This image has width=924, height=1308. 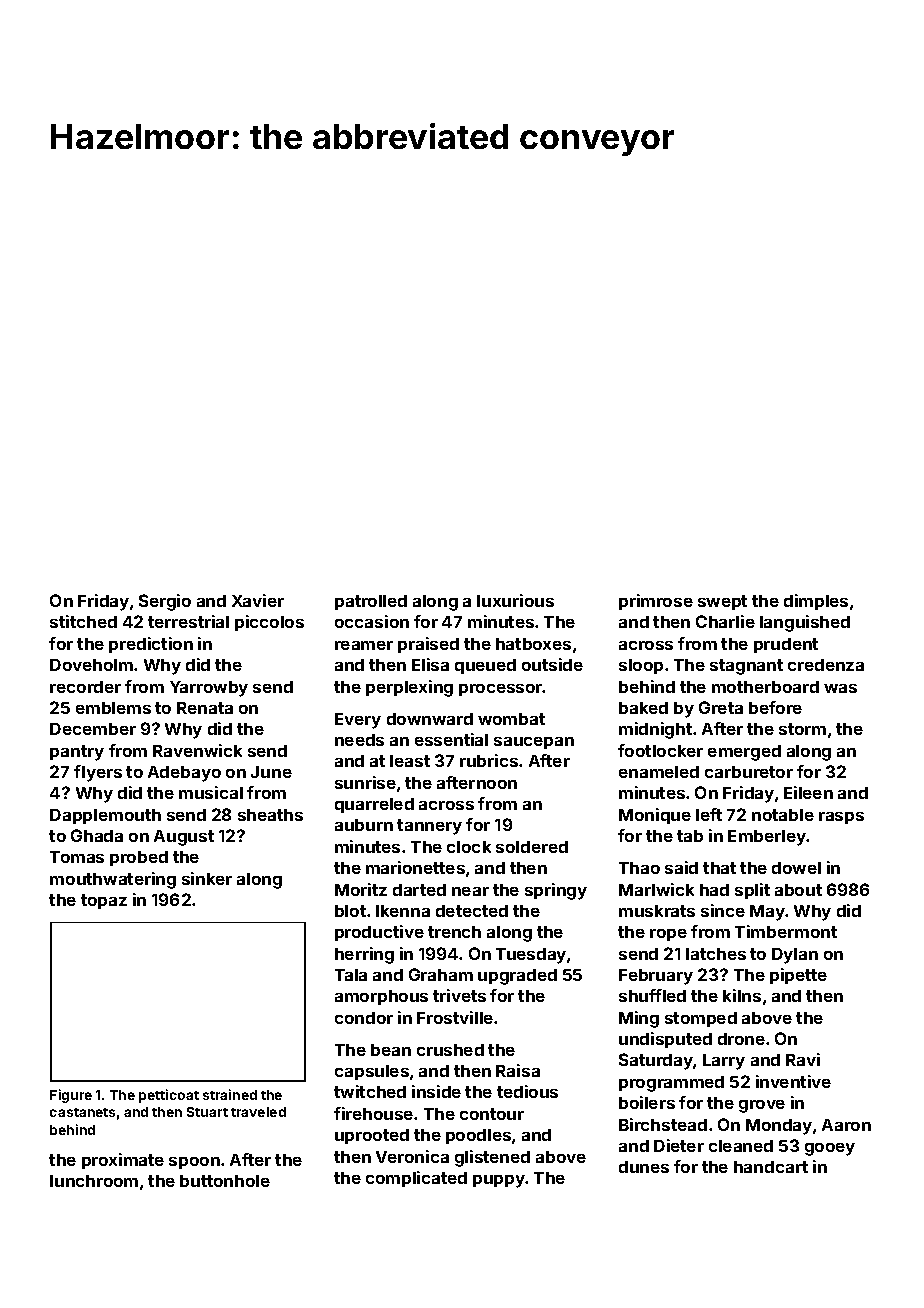 What do you see at coordinates (71, 1096) in the image?
I see `Figure` at bounding box center [71, 1096].
